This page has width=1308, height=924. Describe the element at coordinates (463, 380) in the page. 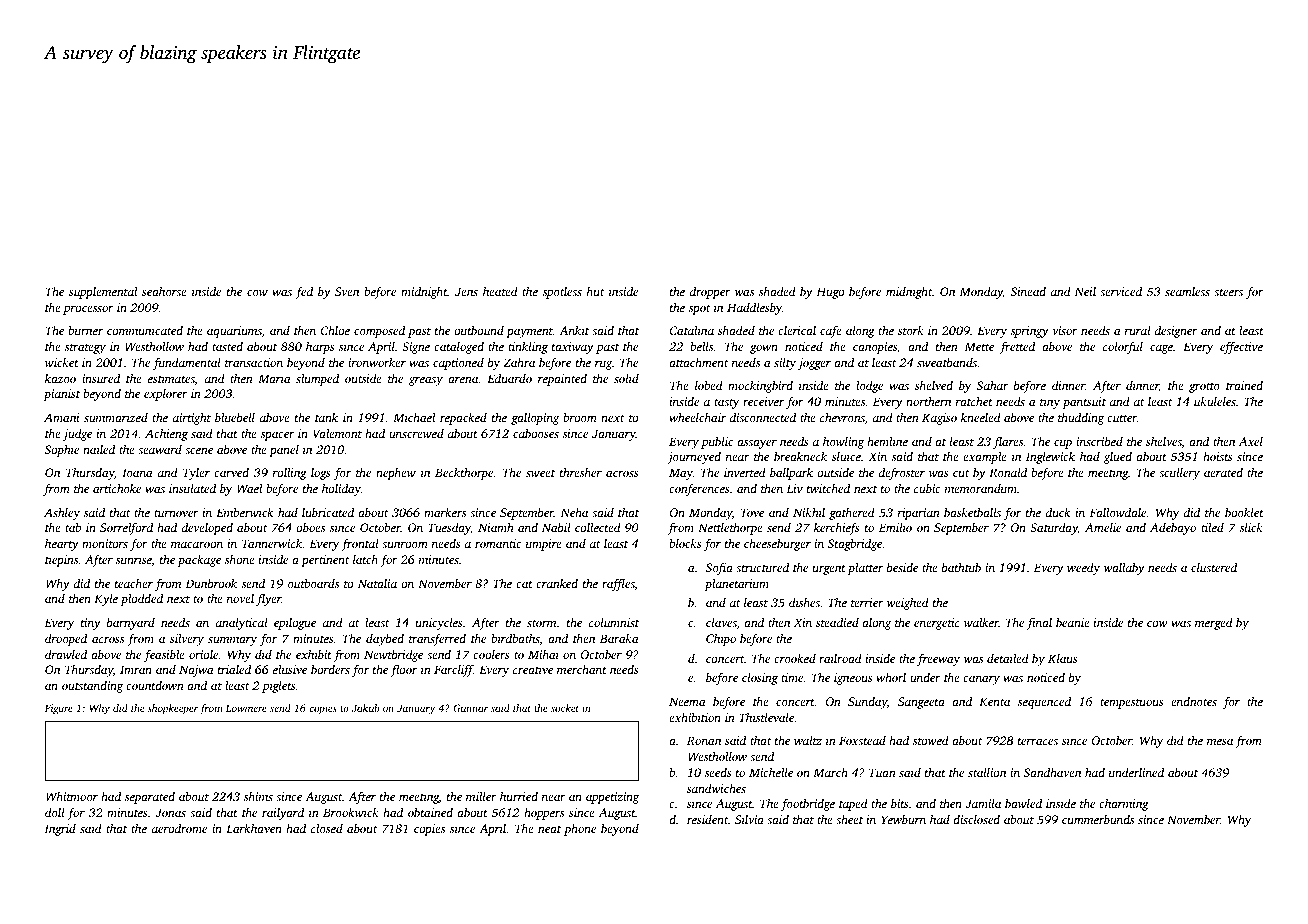

I see `arena` at that location.
